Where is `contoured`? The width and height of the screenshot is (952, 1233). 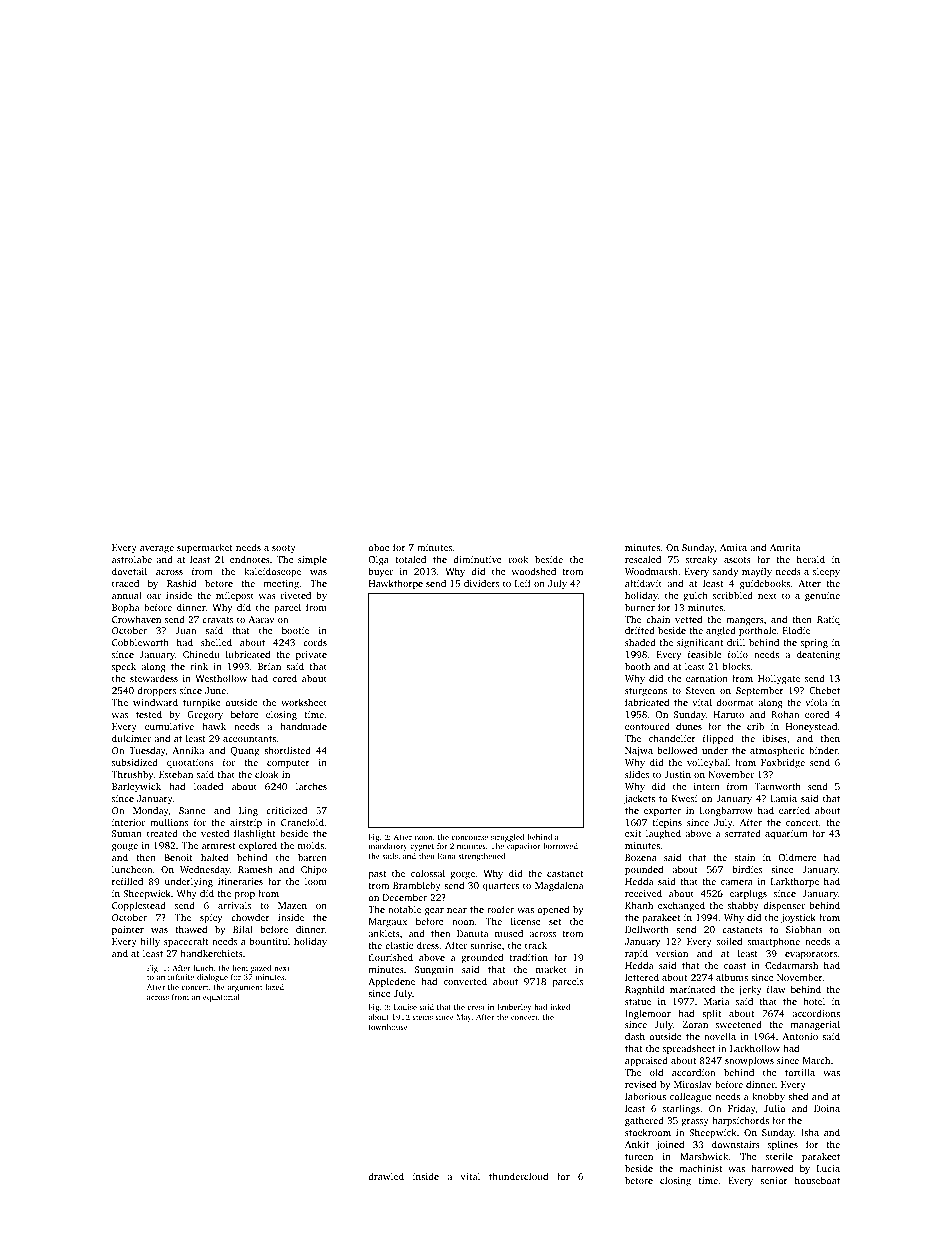
contoured is located at coordinates (647, 726).
